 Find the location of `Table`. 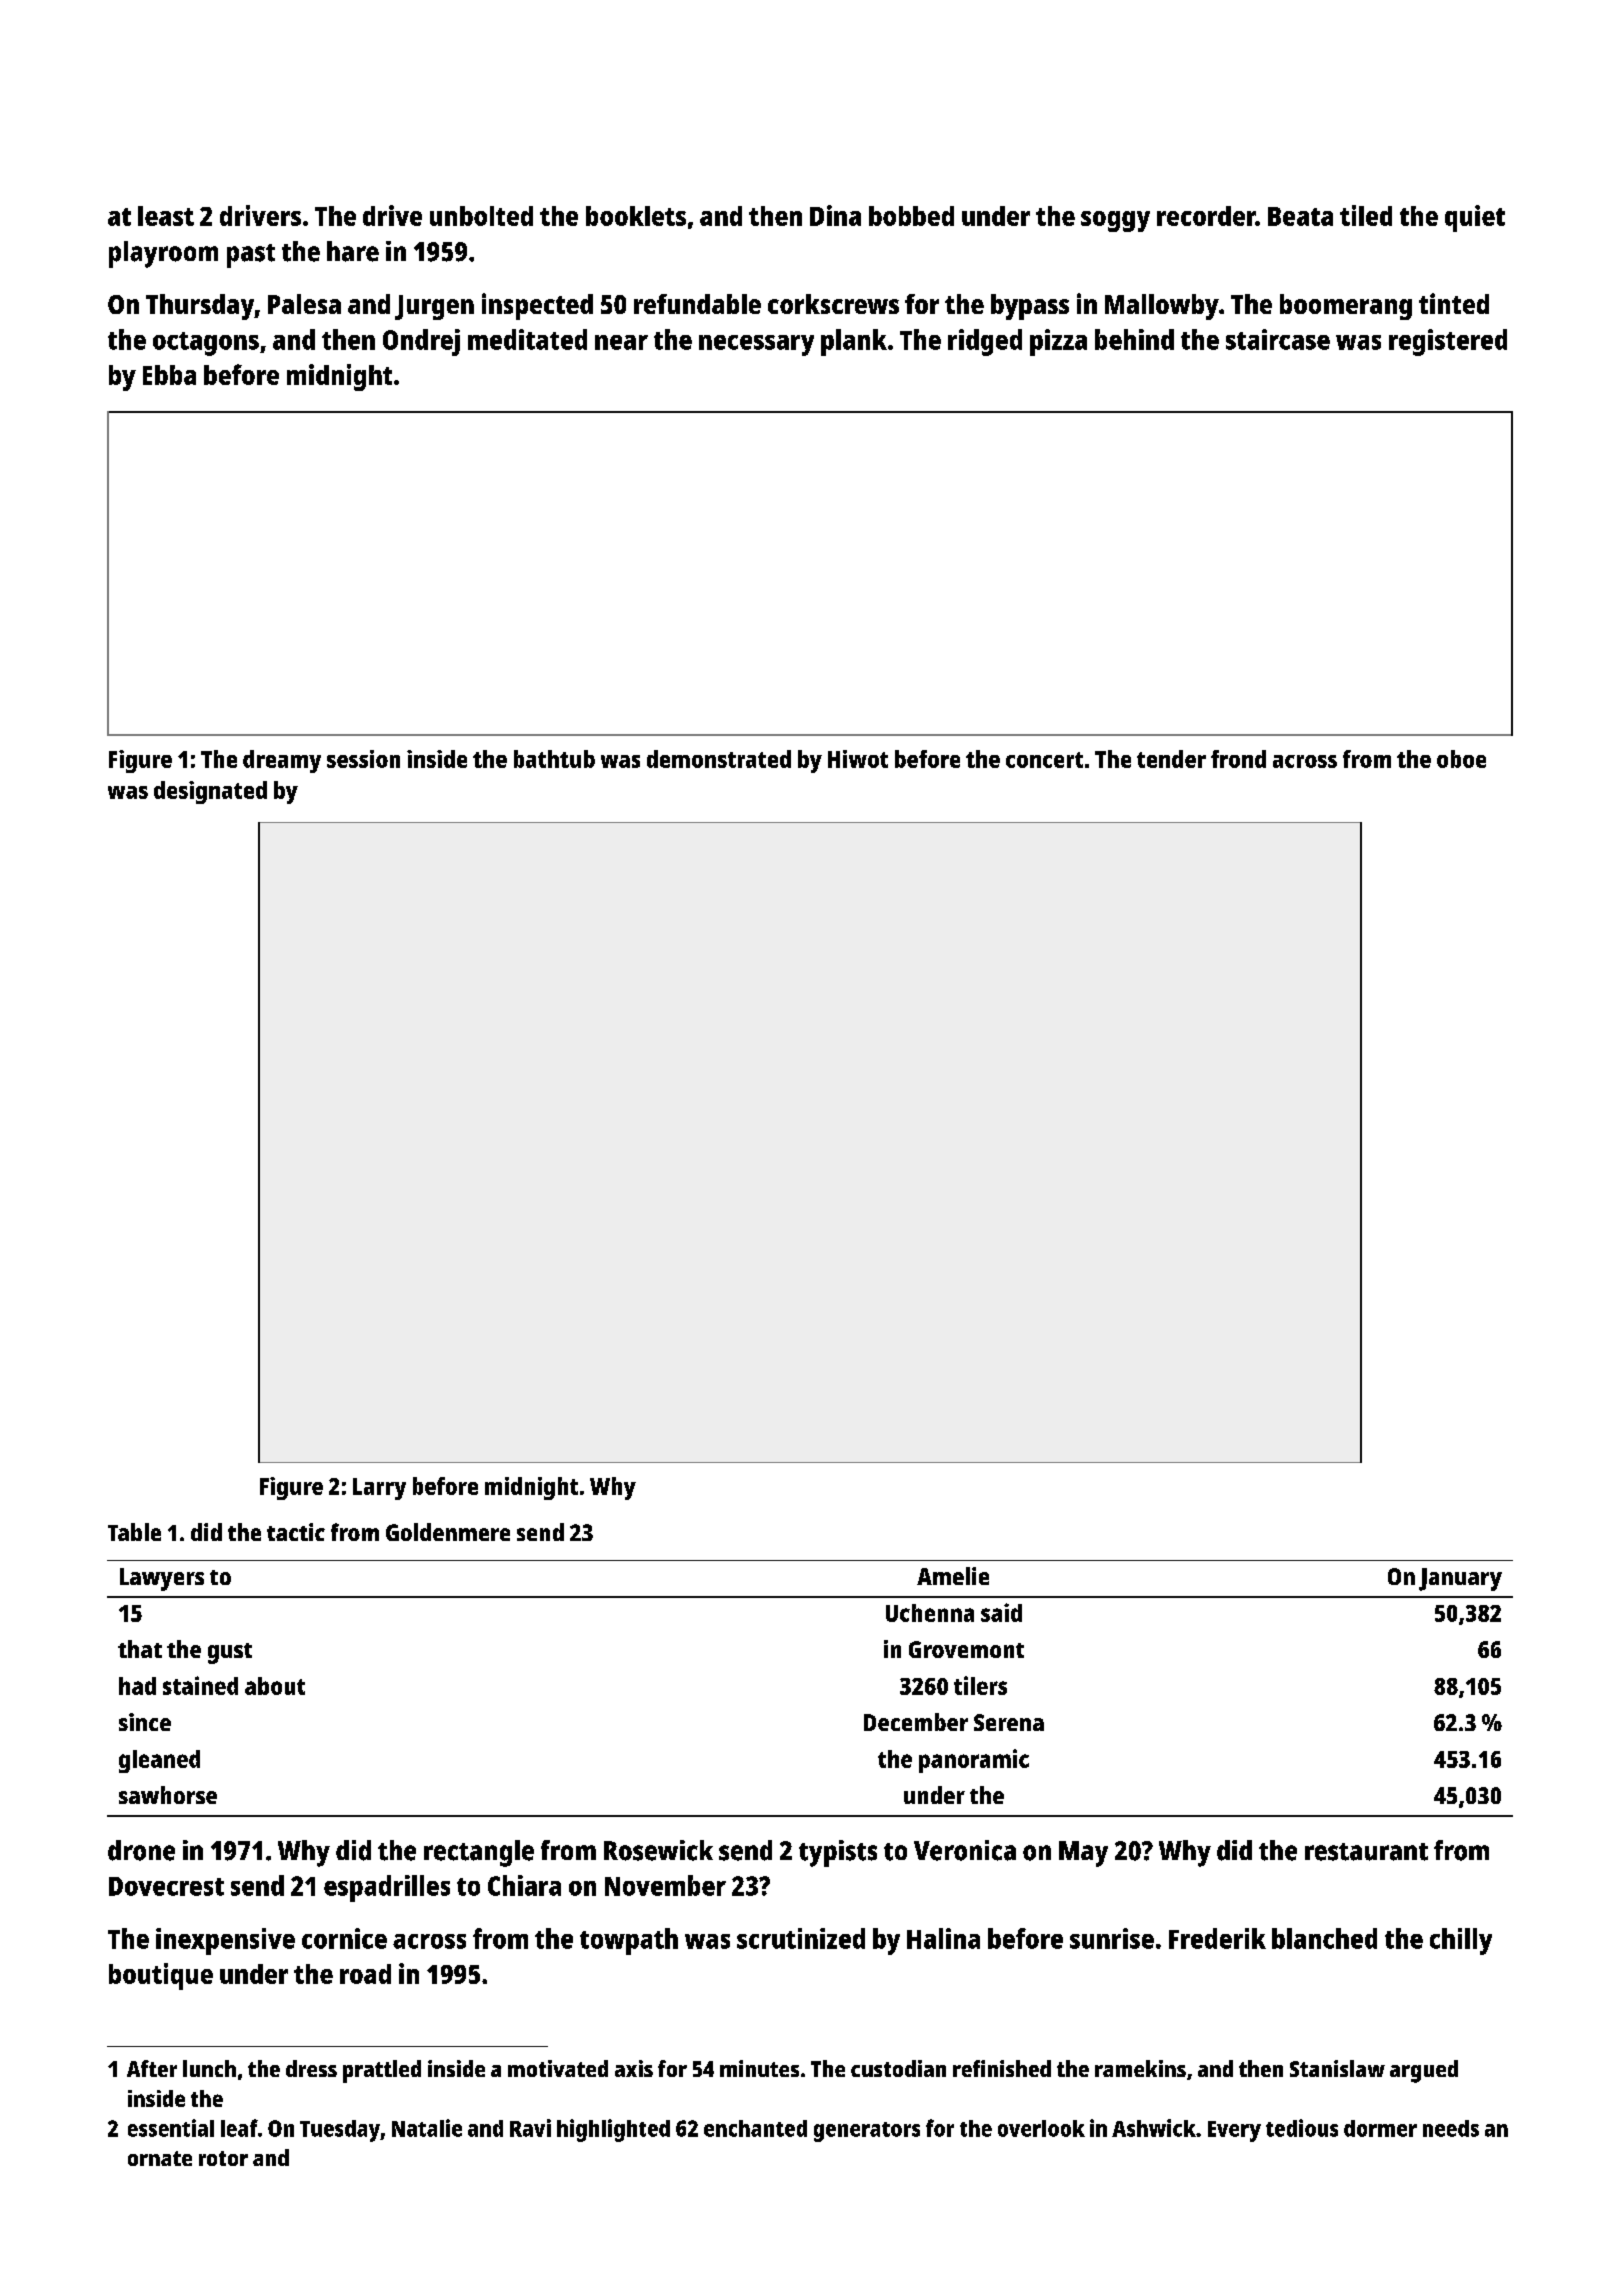

Table is located at coordinates (134, 1532).
